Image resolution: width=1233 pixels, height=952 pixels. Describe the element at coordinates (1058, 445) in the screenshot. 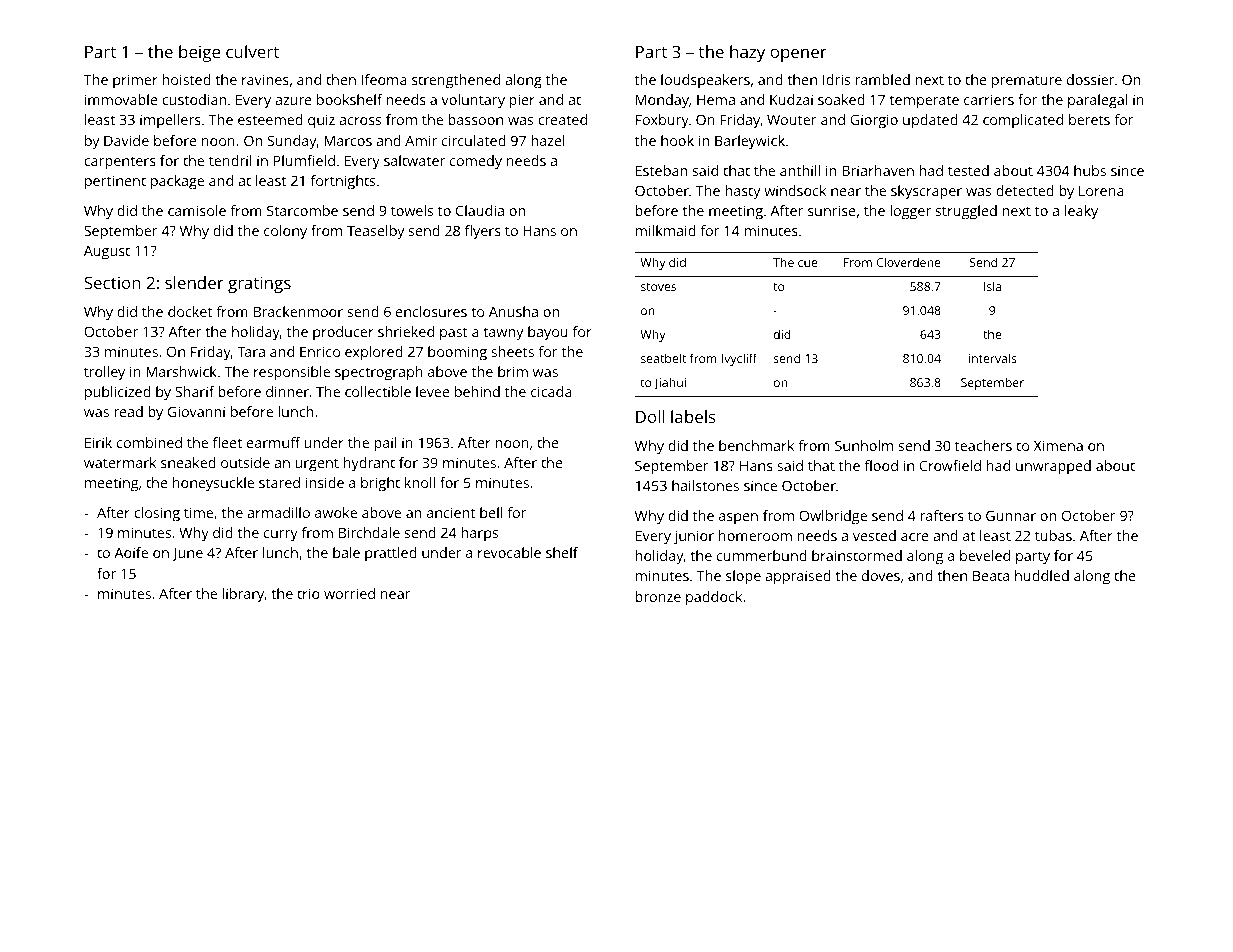

I see `Ximena` at that location.
